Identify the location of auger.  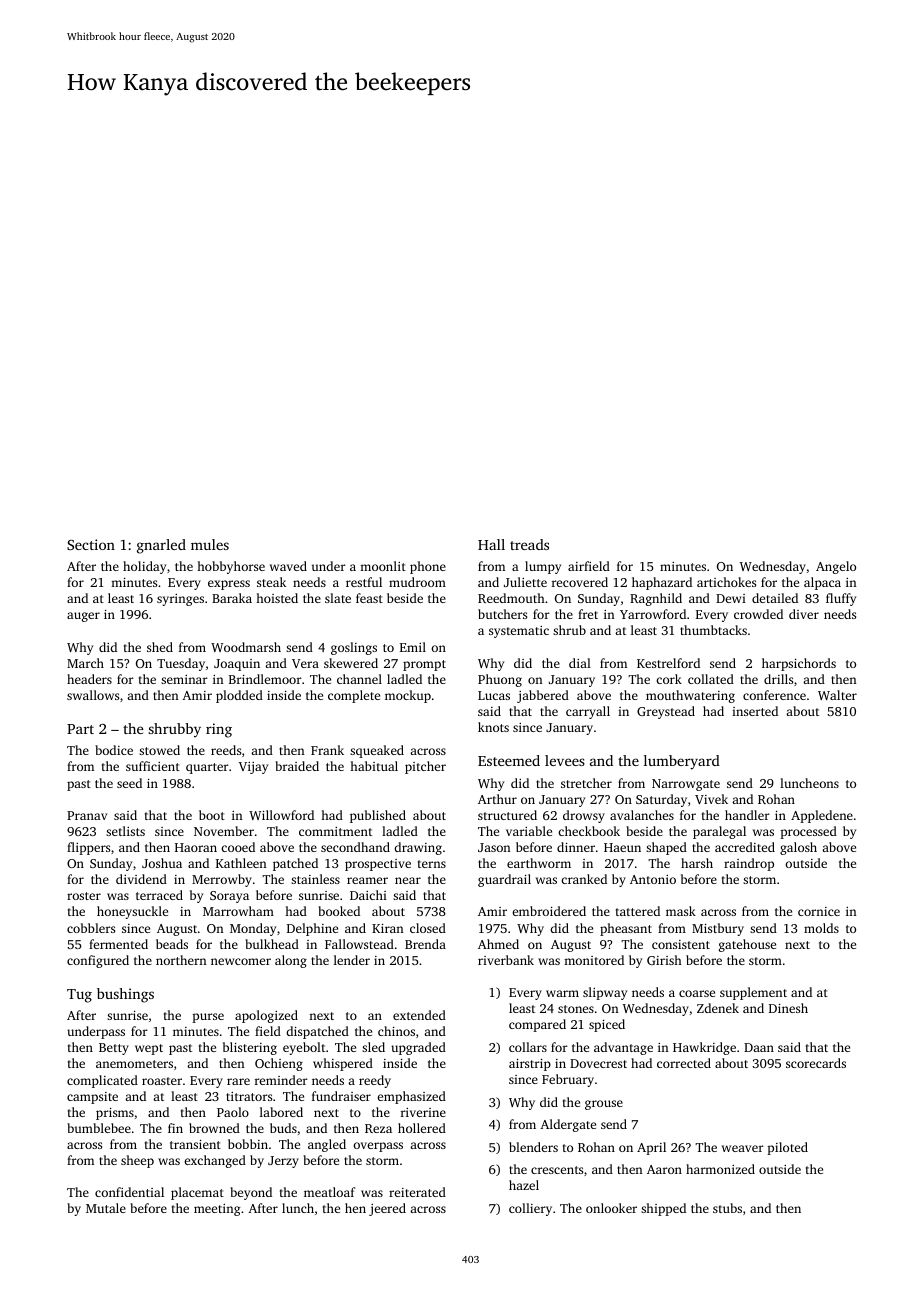
(83, 617).
